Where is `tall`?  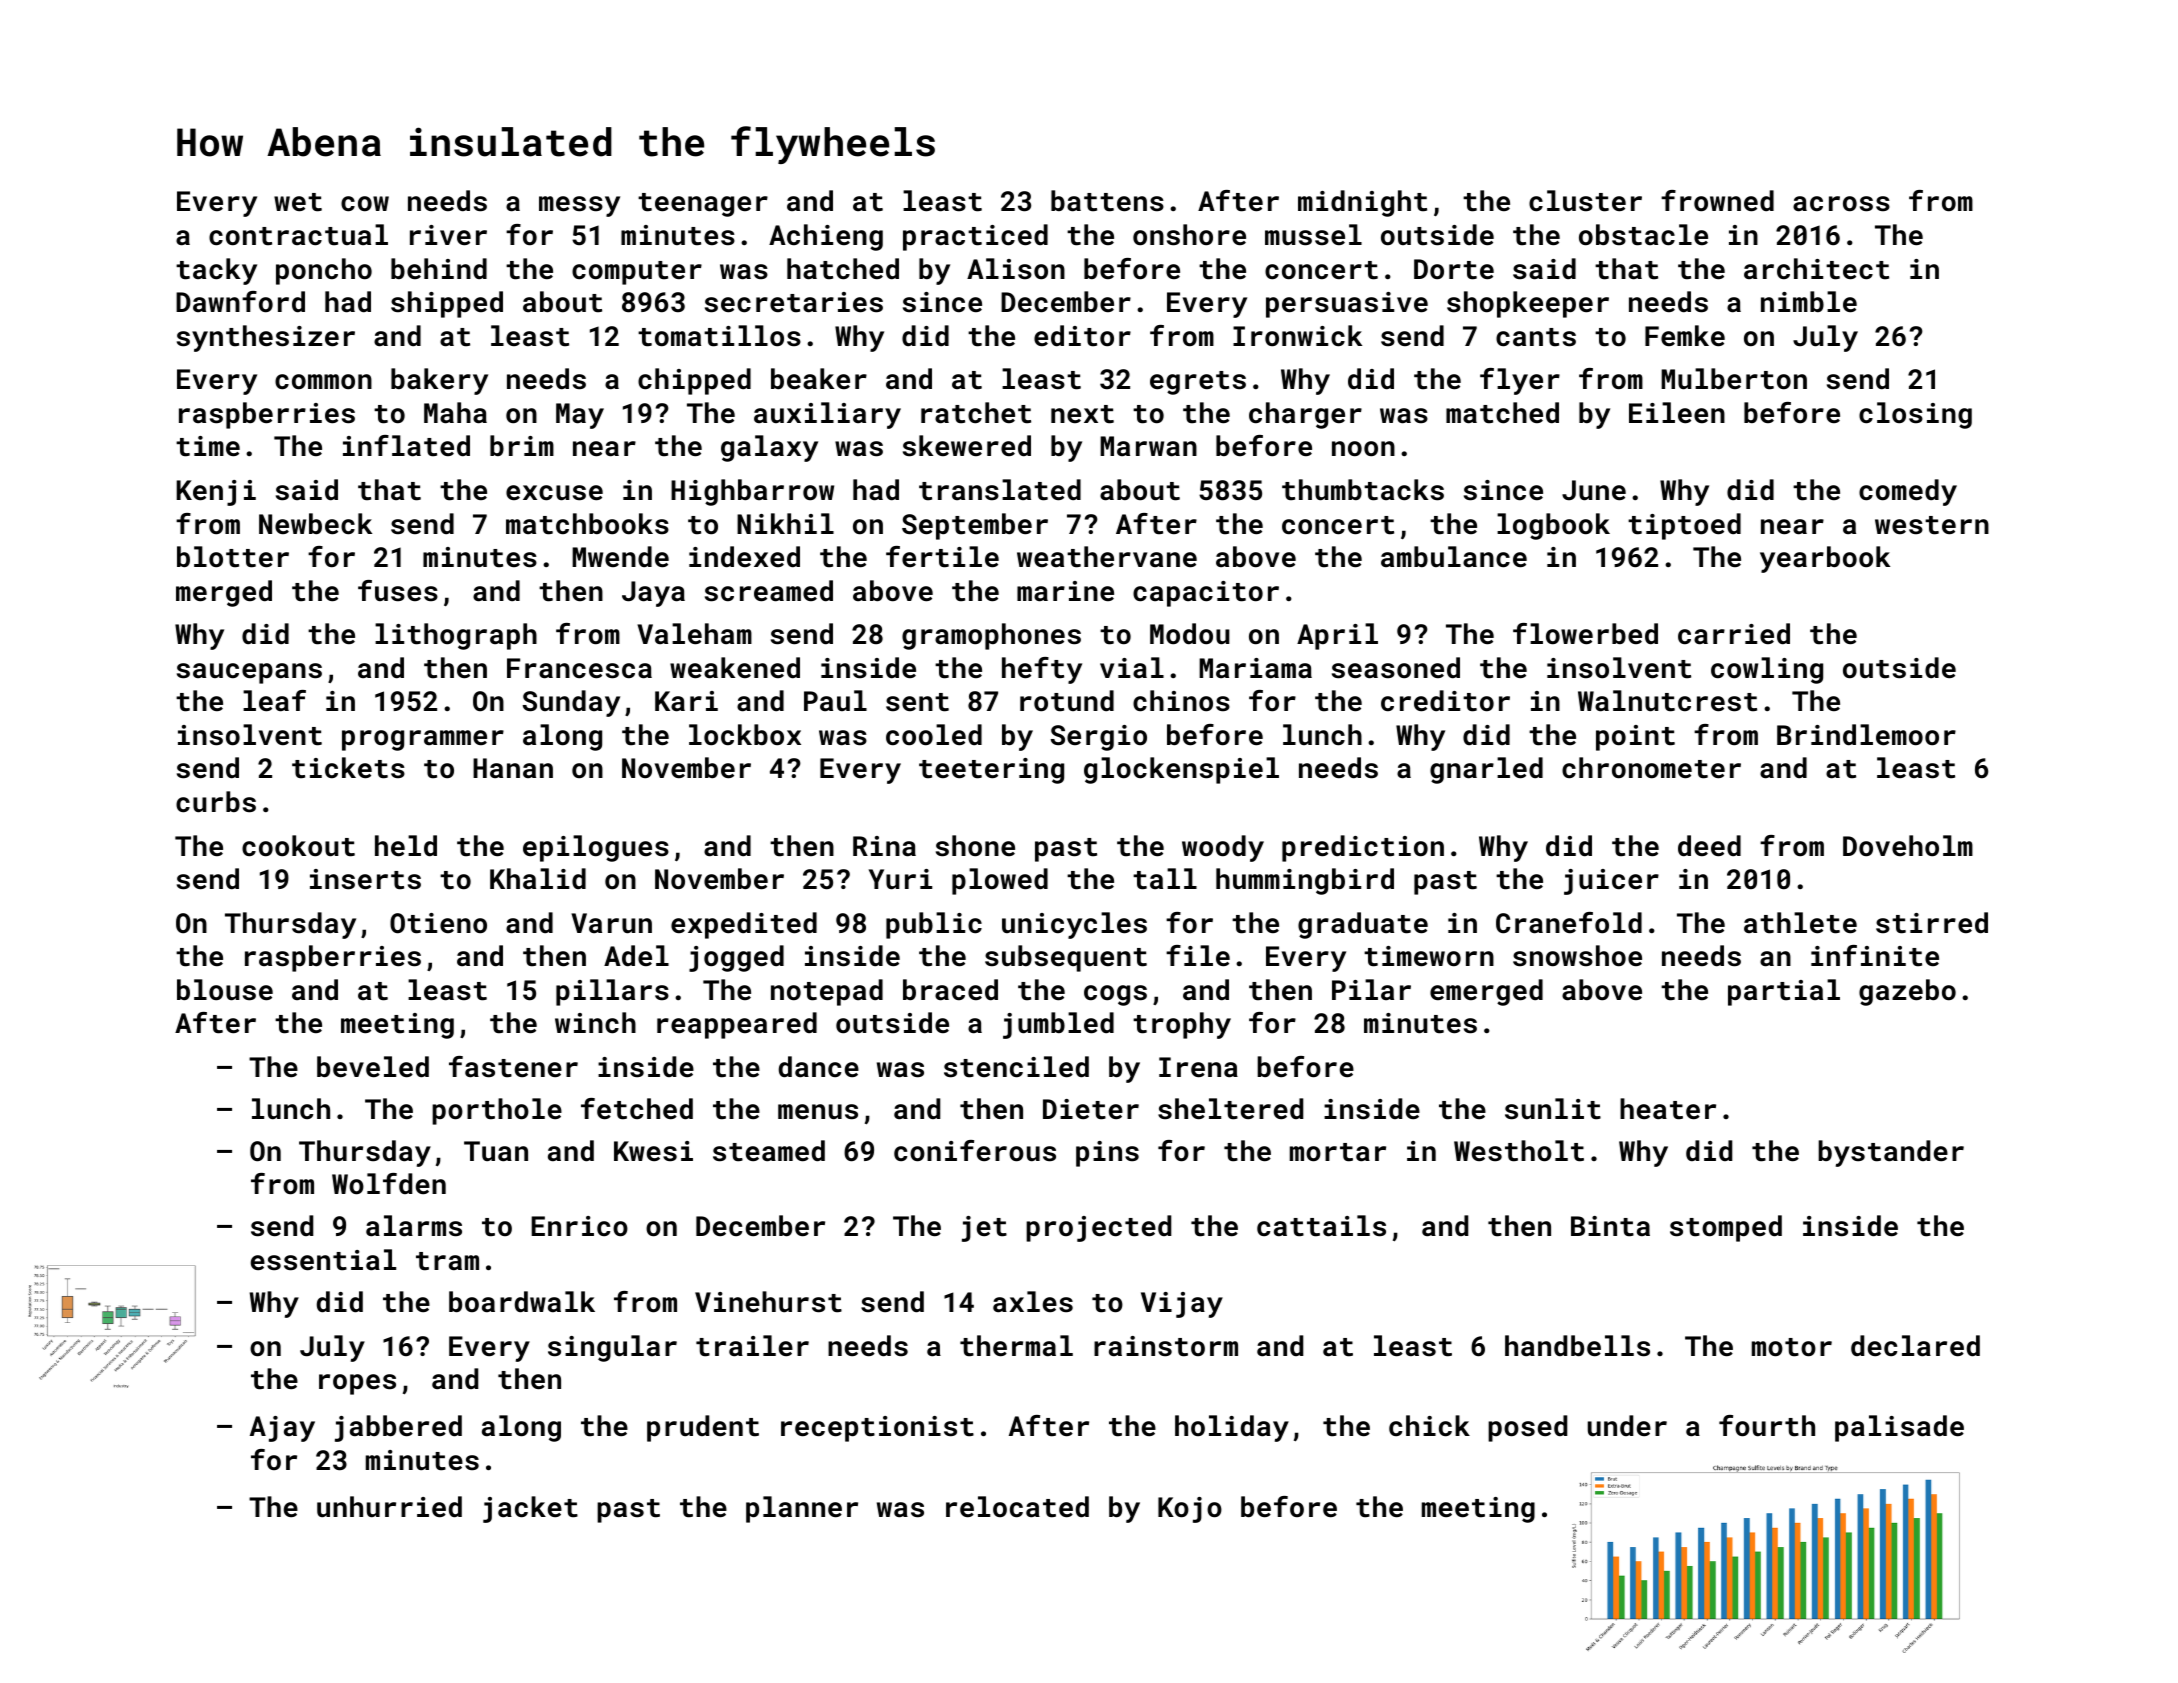 tall is located at coordinates (1165, 879).
